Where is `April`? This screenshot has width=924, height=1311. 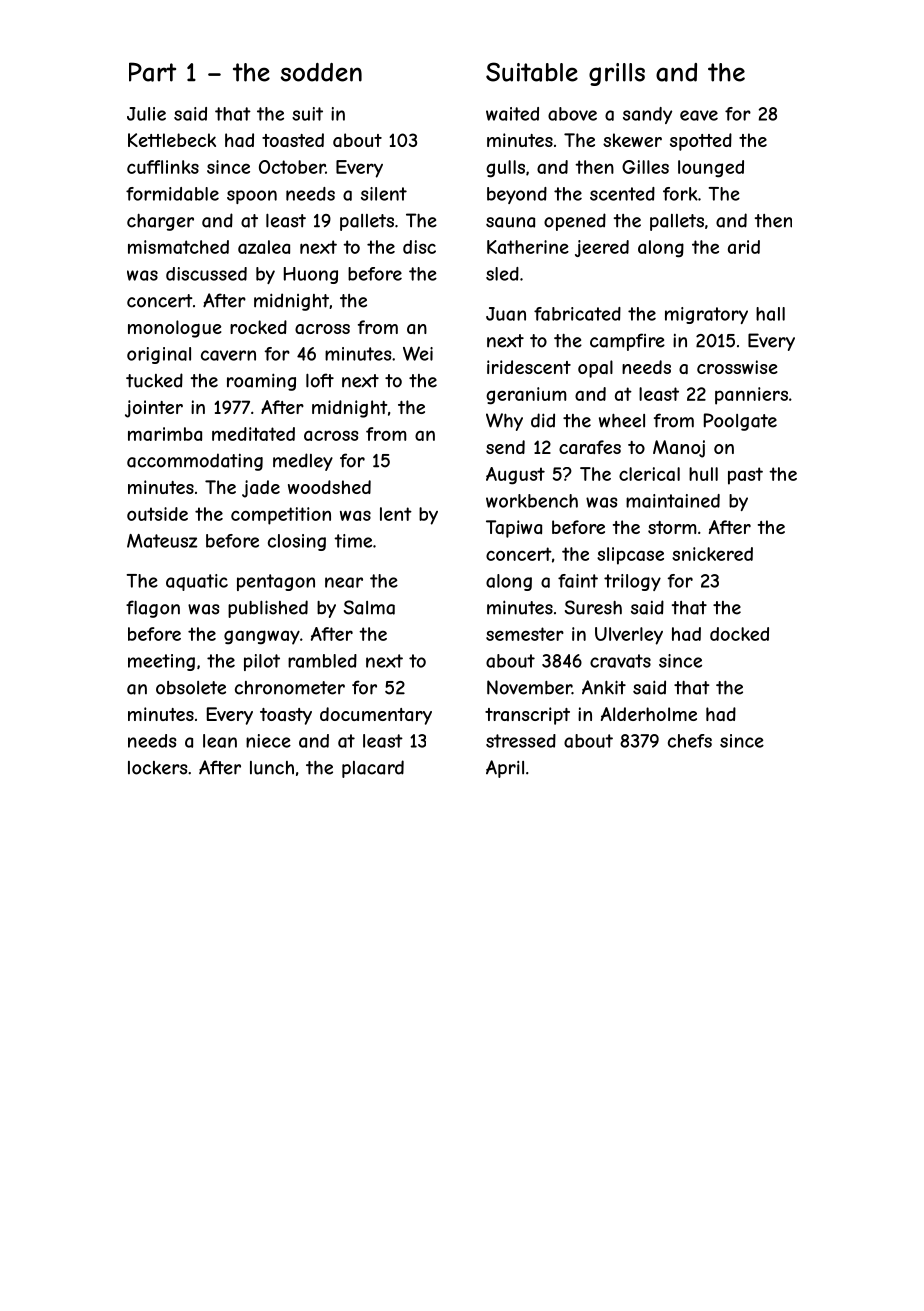 April is located at coordinates (505, 769).
